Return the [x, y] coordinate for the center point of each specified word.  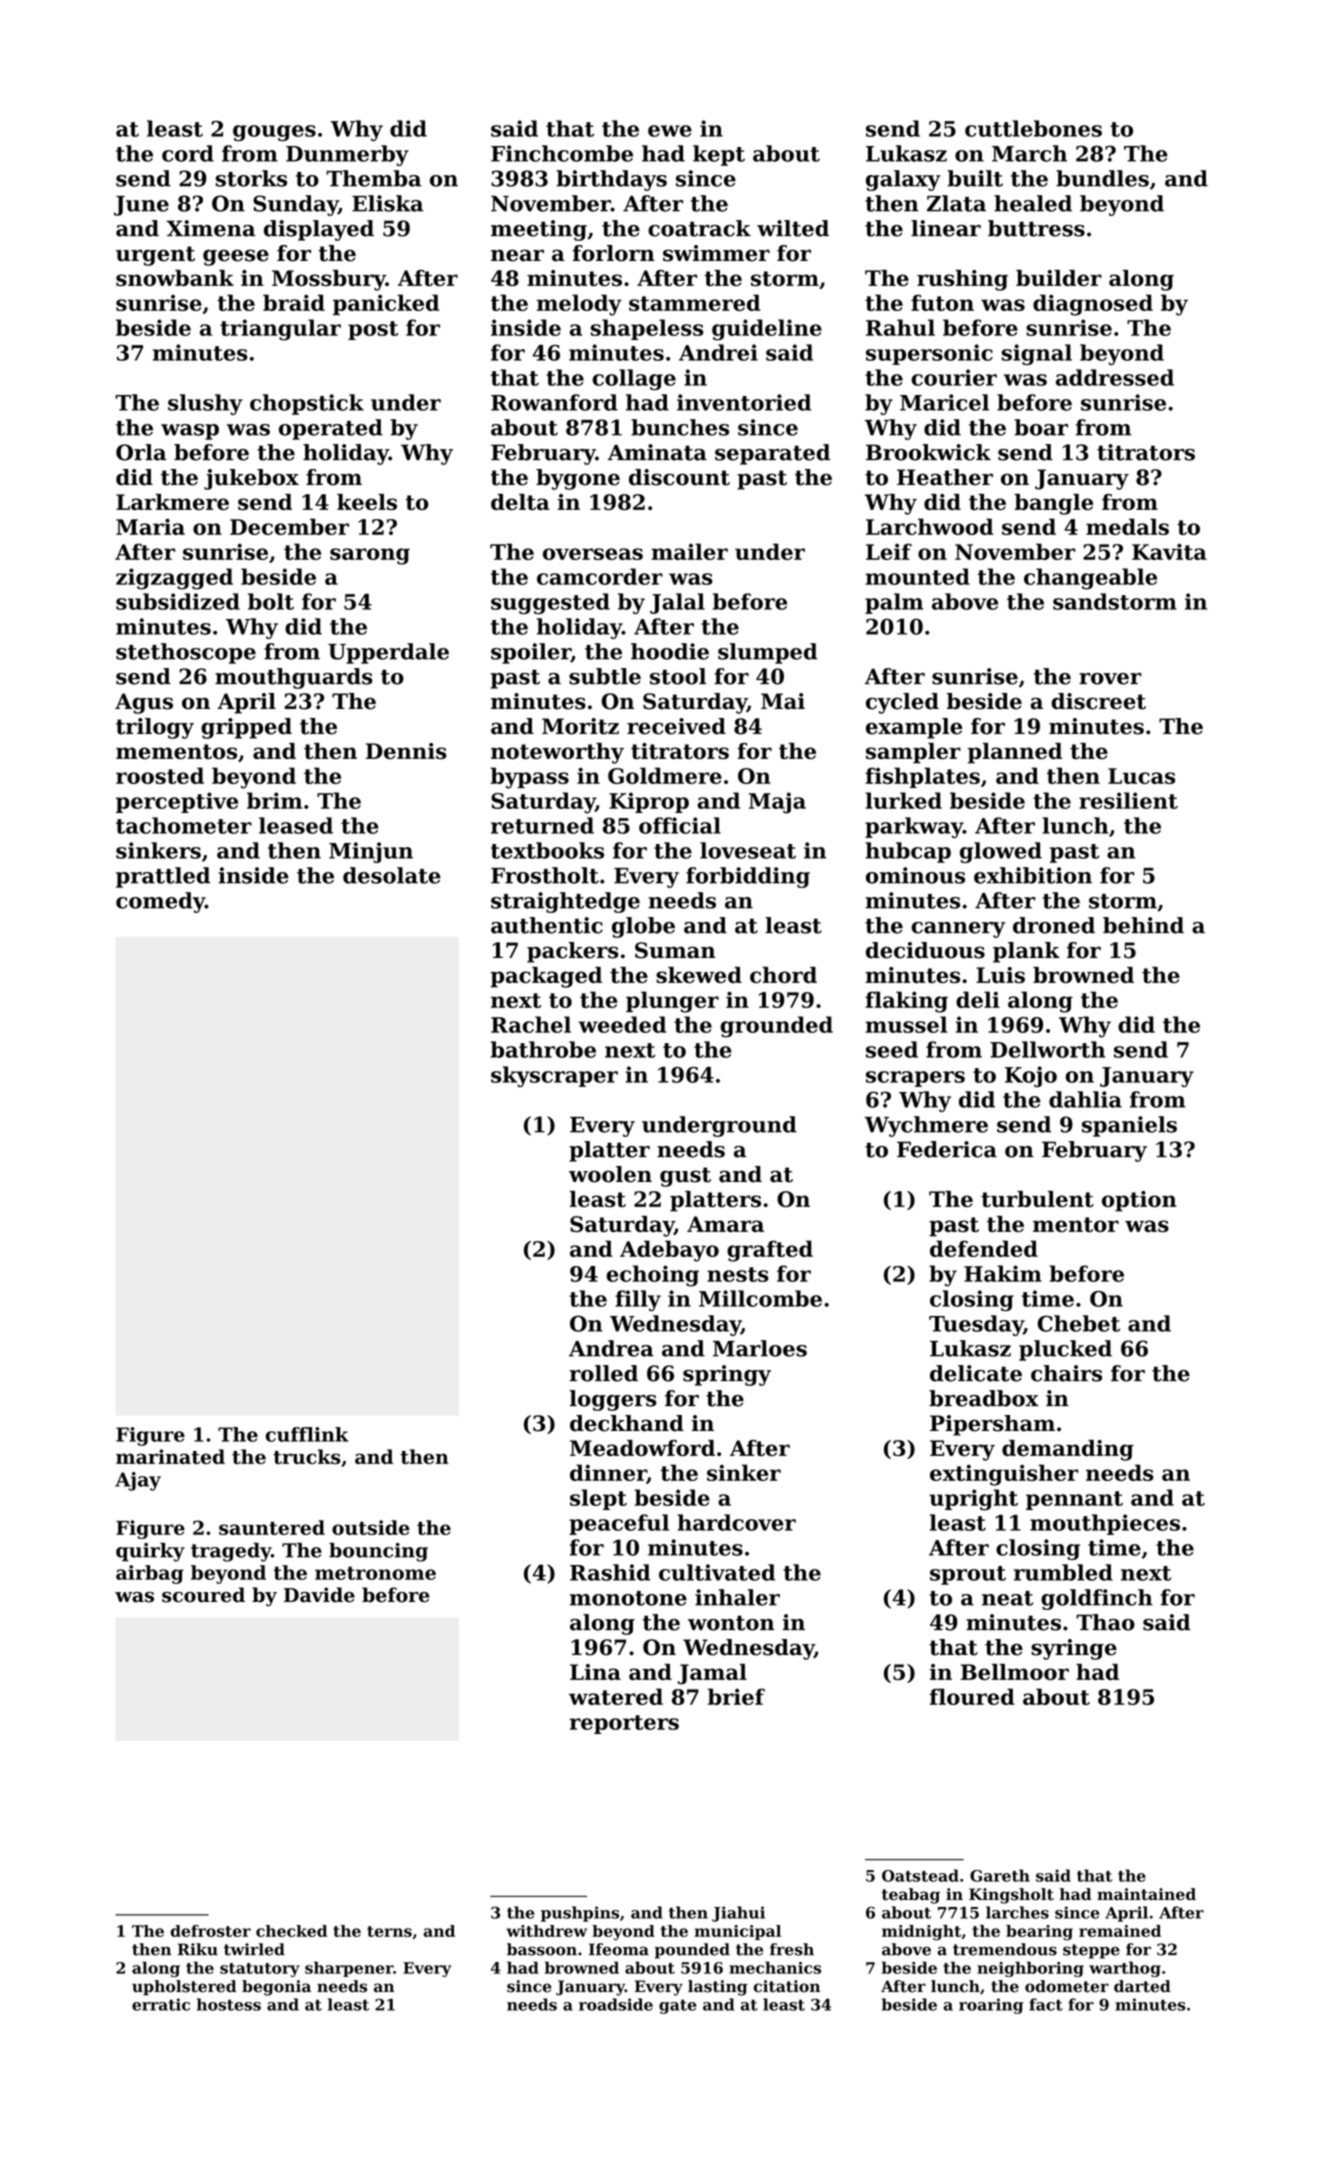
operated [331, 429]
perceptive [177, 802]
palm [894, 603]
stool [678, 676]
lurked [903, 800]
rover [1110, 679]
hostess [229, 2004]
